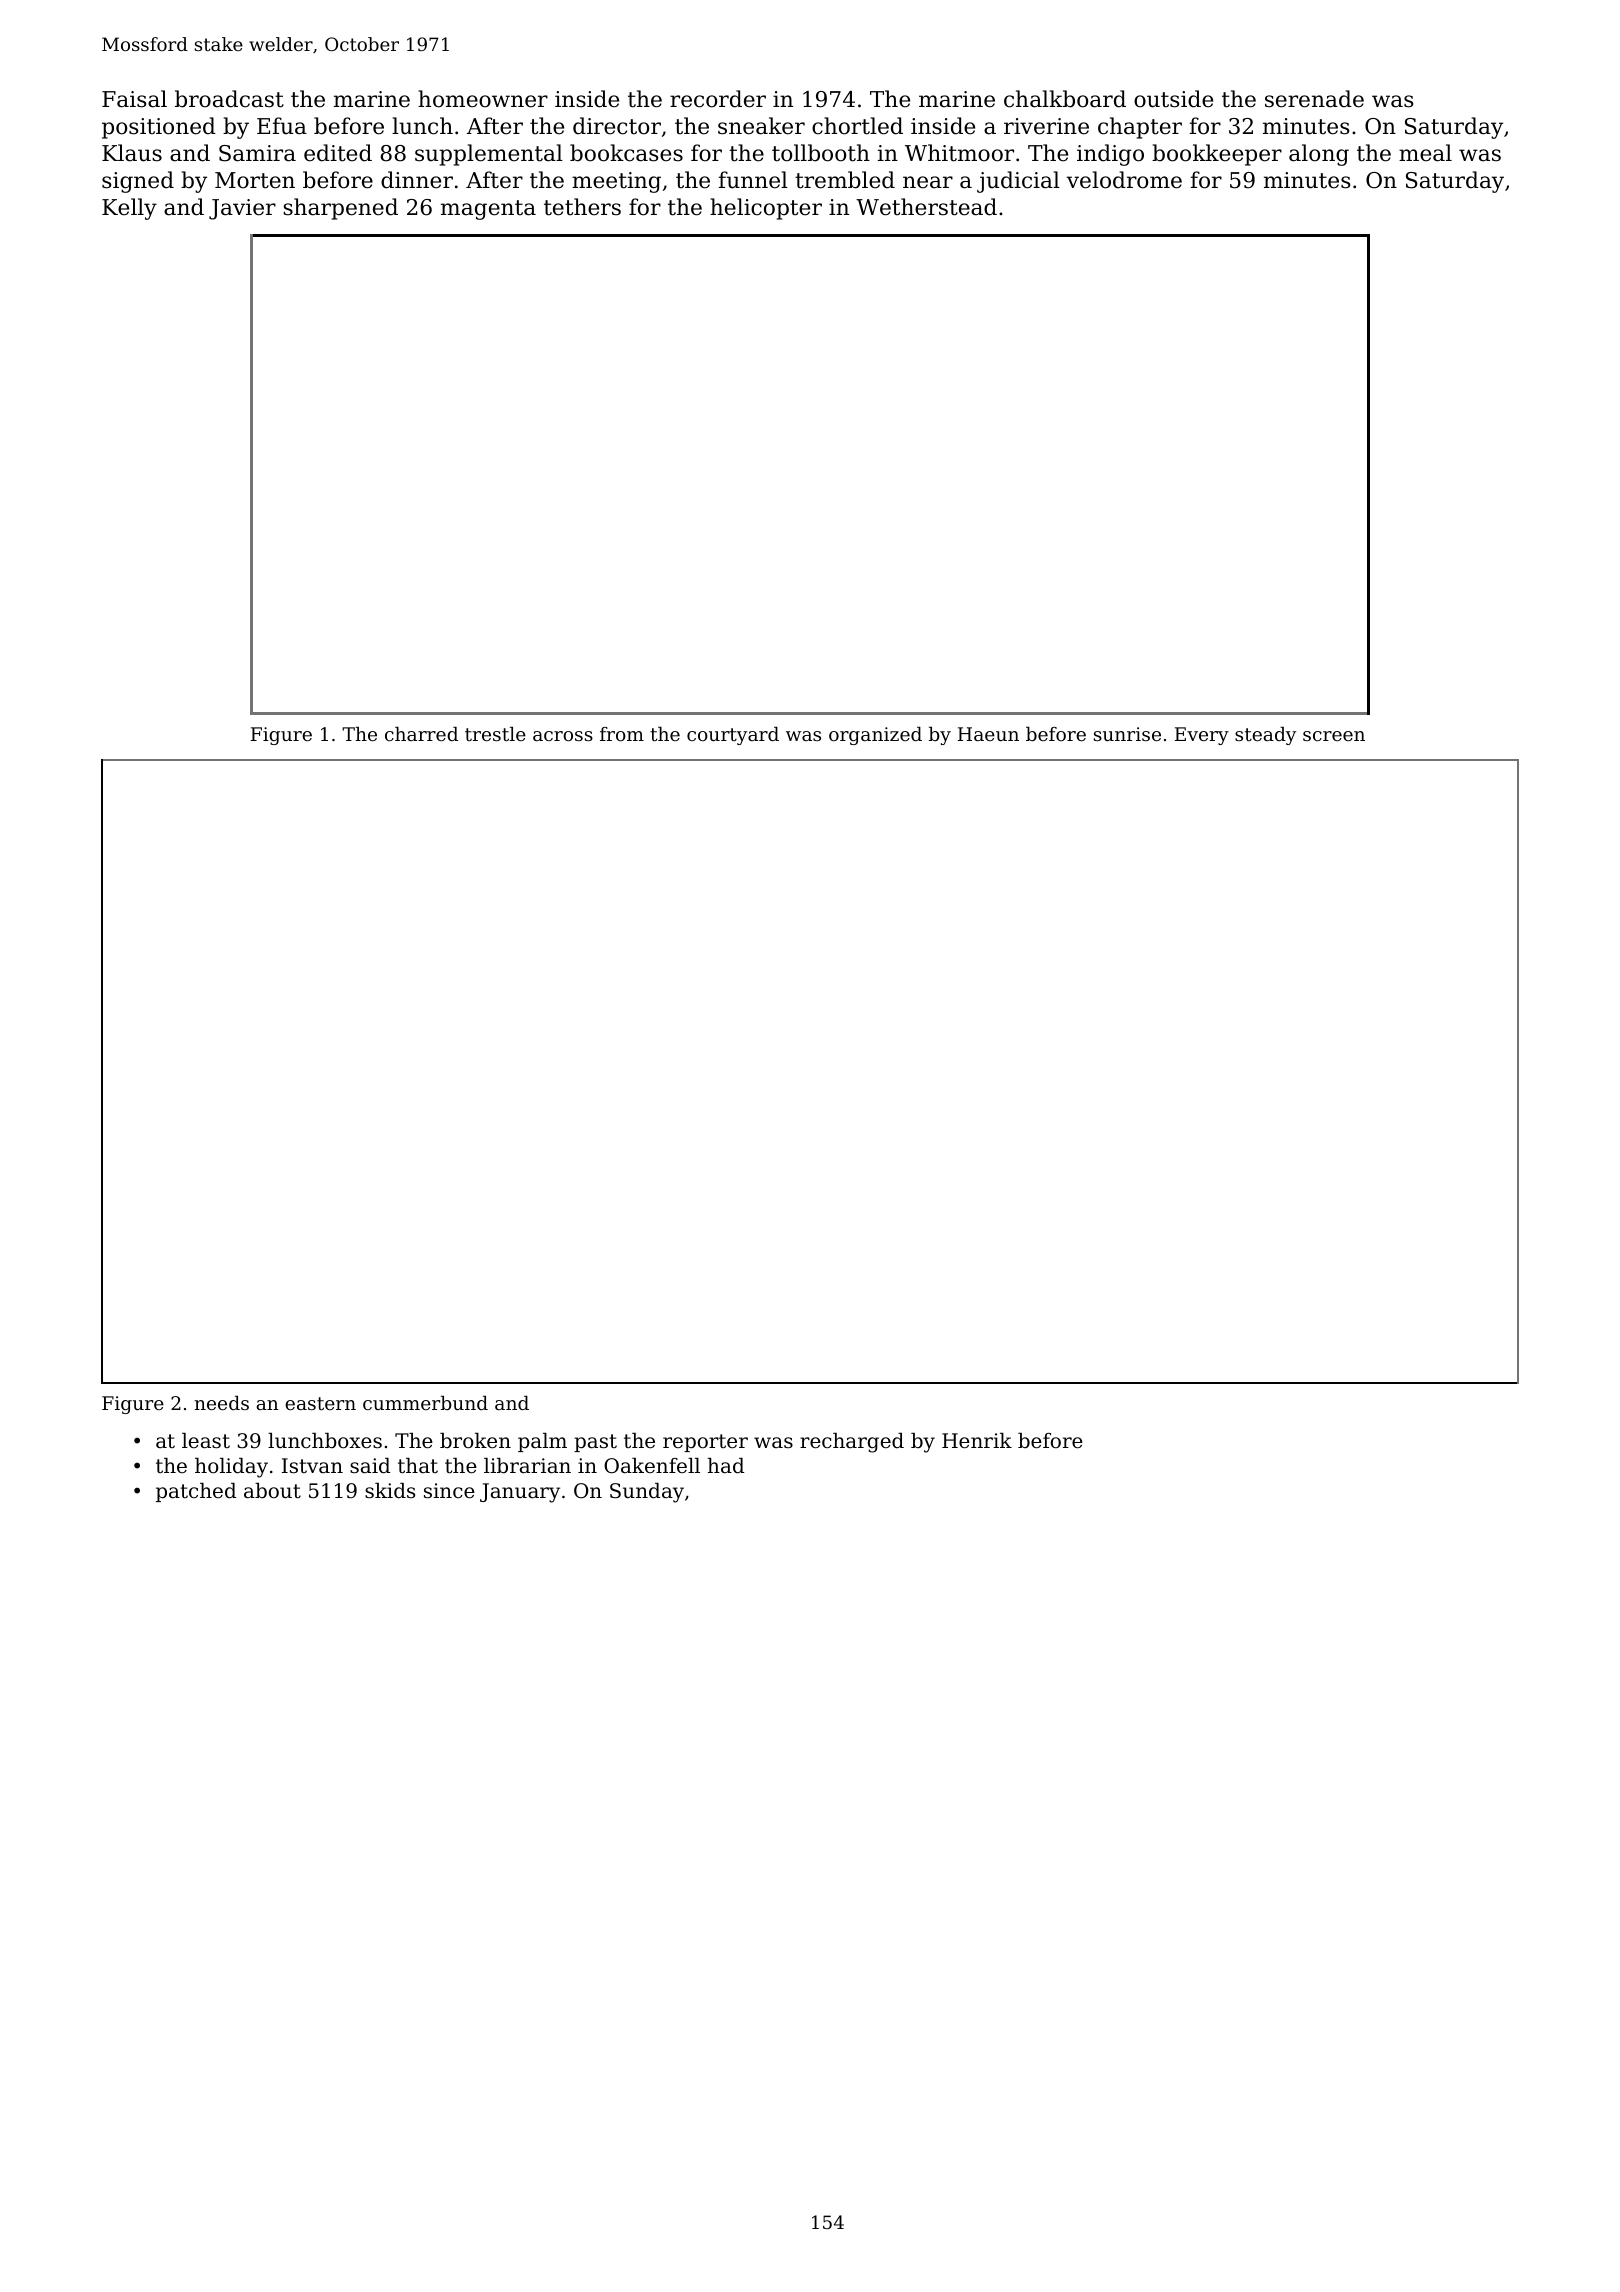 This image has width=1620, height=2292. What do you see at coordinates (977, 1441) in the image?
I see `Henrik` at bounding box center [977, 1441].
